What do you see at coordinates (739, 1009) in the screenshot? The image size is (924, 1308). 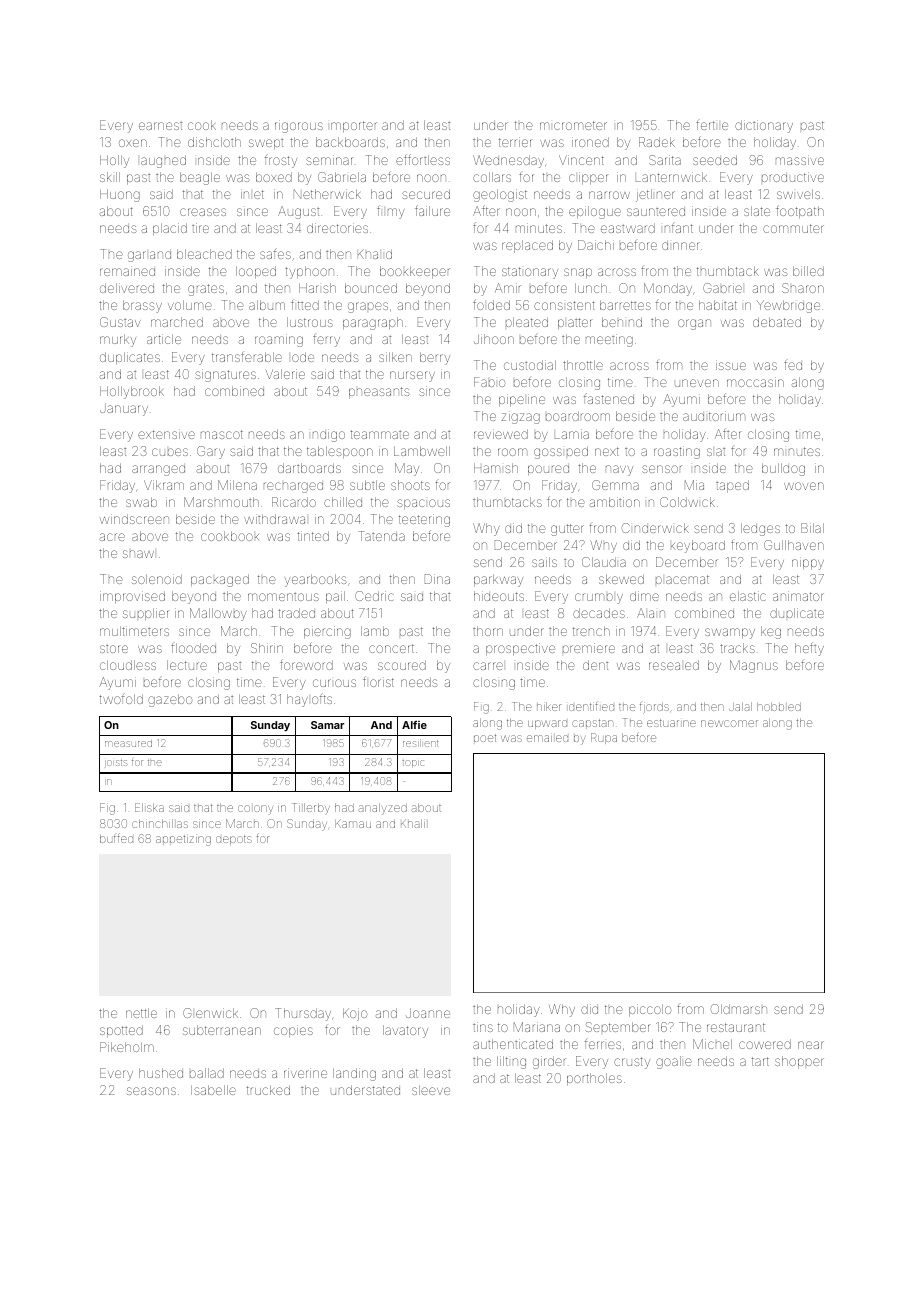 I see `Oldmarsh` at bounding box center [739, 1009].
